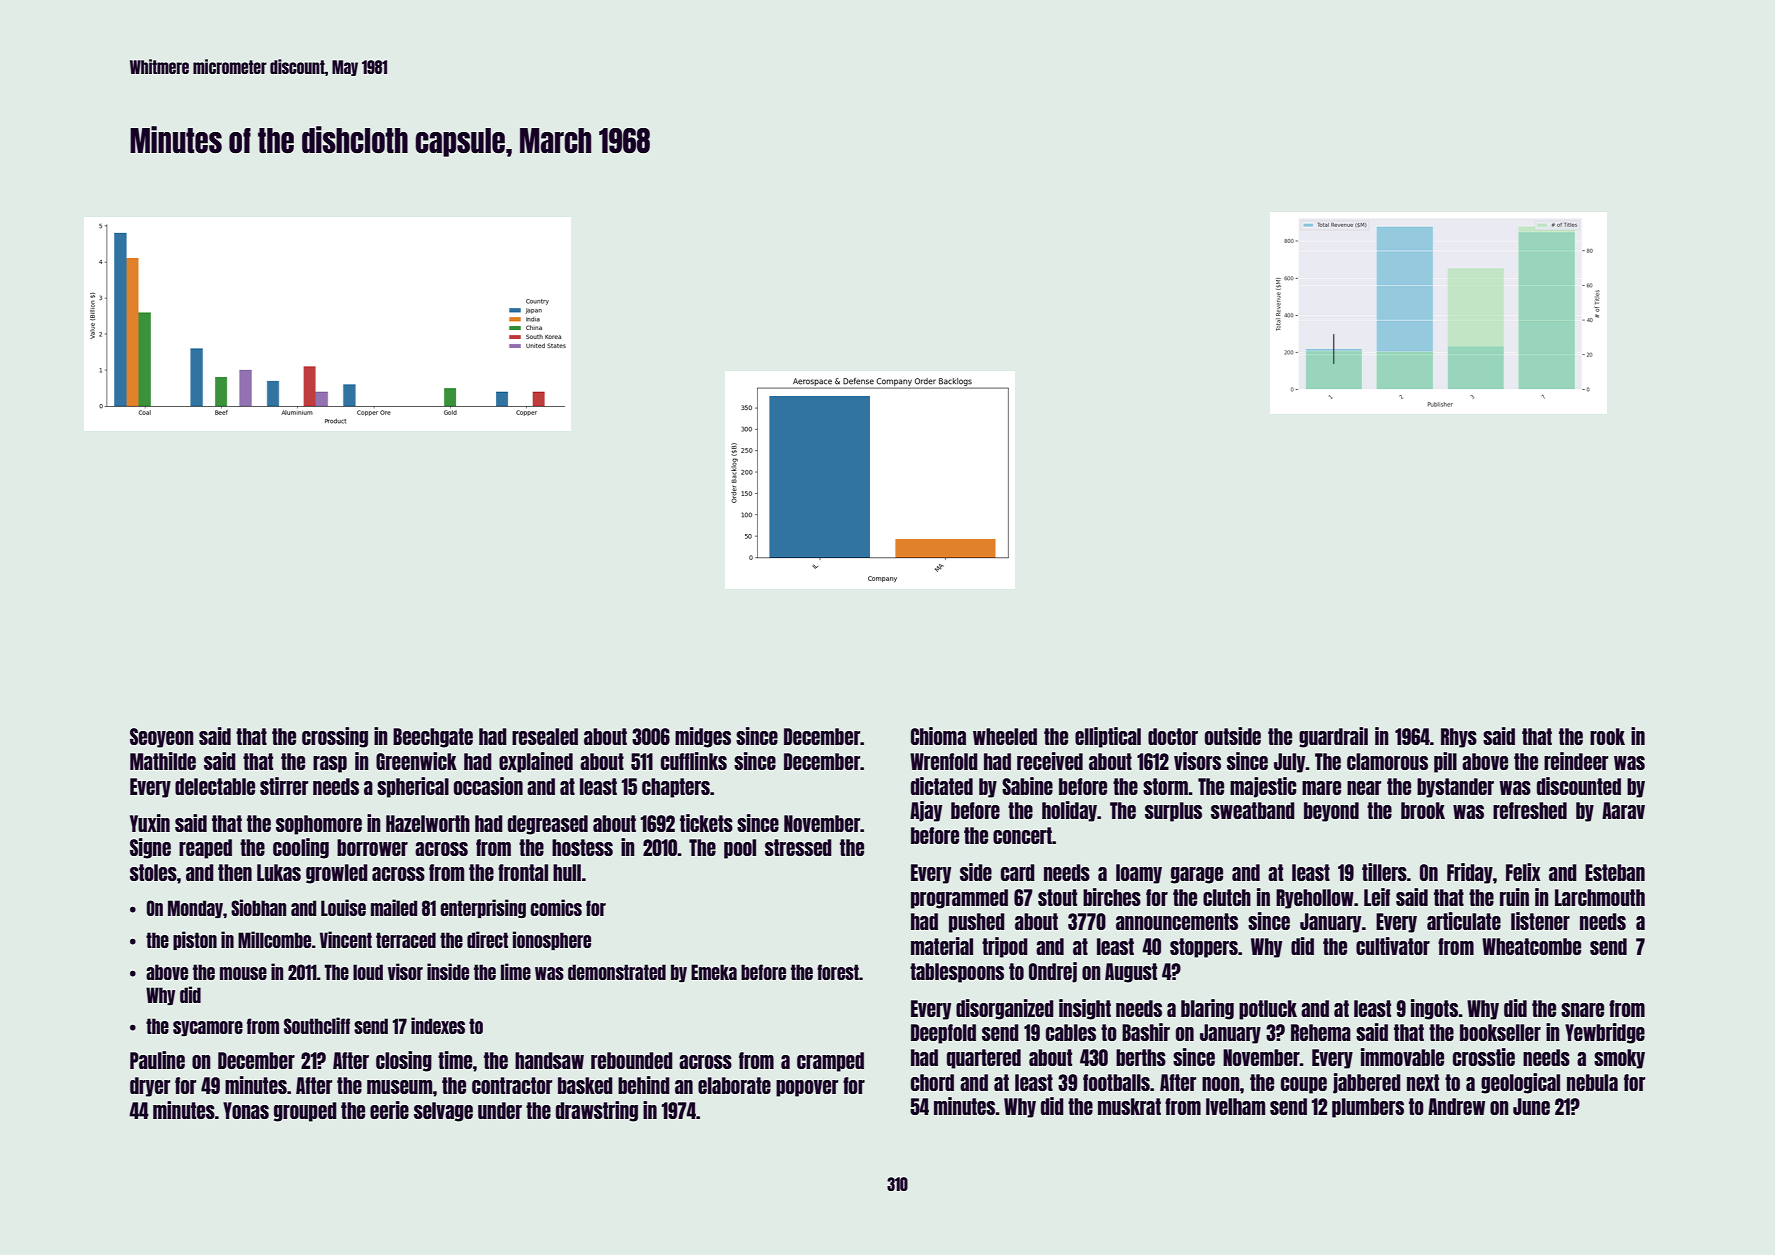 This document has height=1255, width=1775. What do you see at coordinates (1434, 1009) in the document?
I see `ingots` at bounding box center [1434, 1009].
